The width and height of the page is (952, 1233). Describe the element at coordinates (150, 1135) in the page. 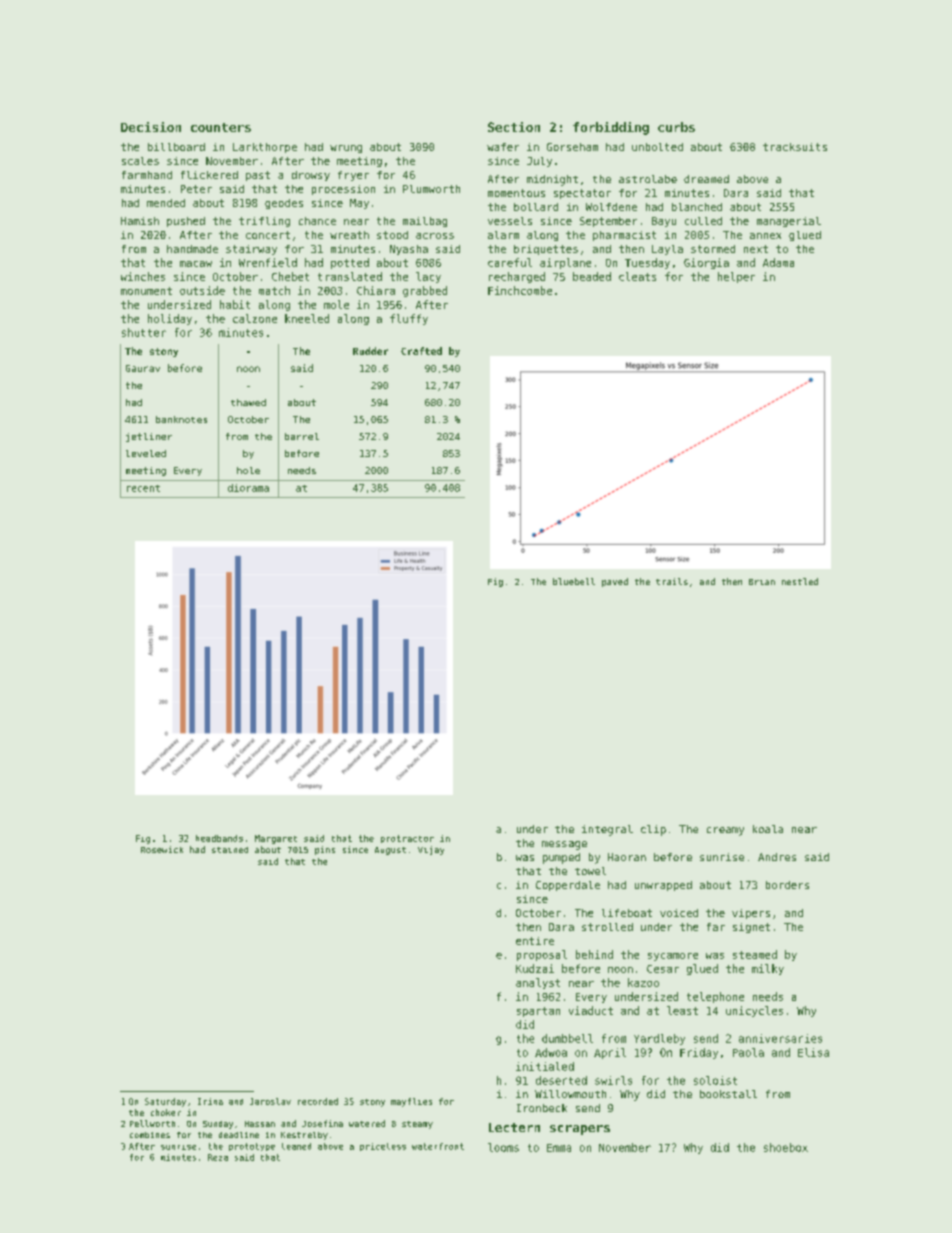

I see `combines` at that location.
